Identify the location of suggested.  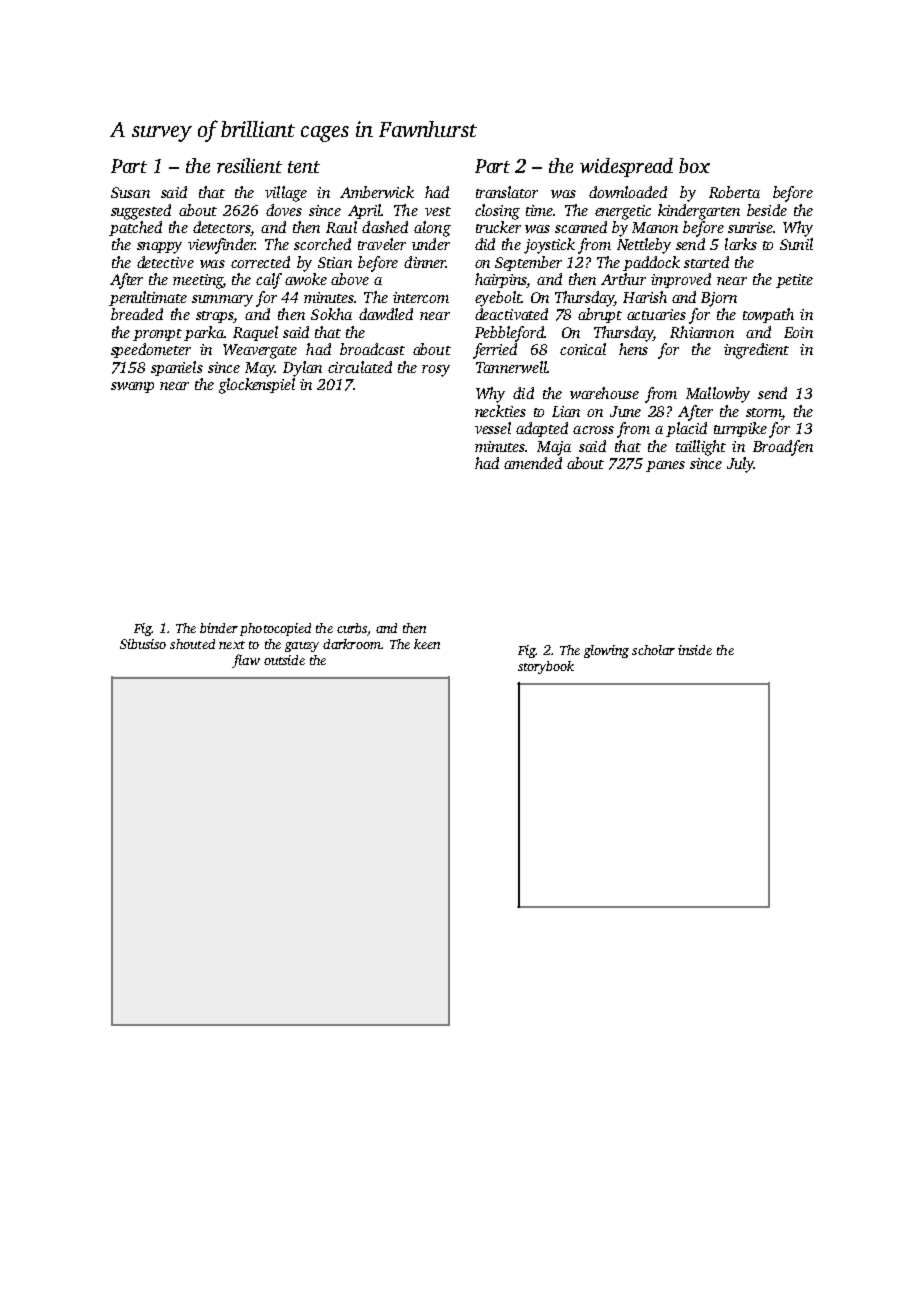
(141, 212).
